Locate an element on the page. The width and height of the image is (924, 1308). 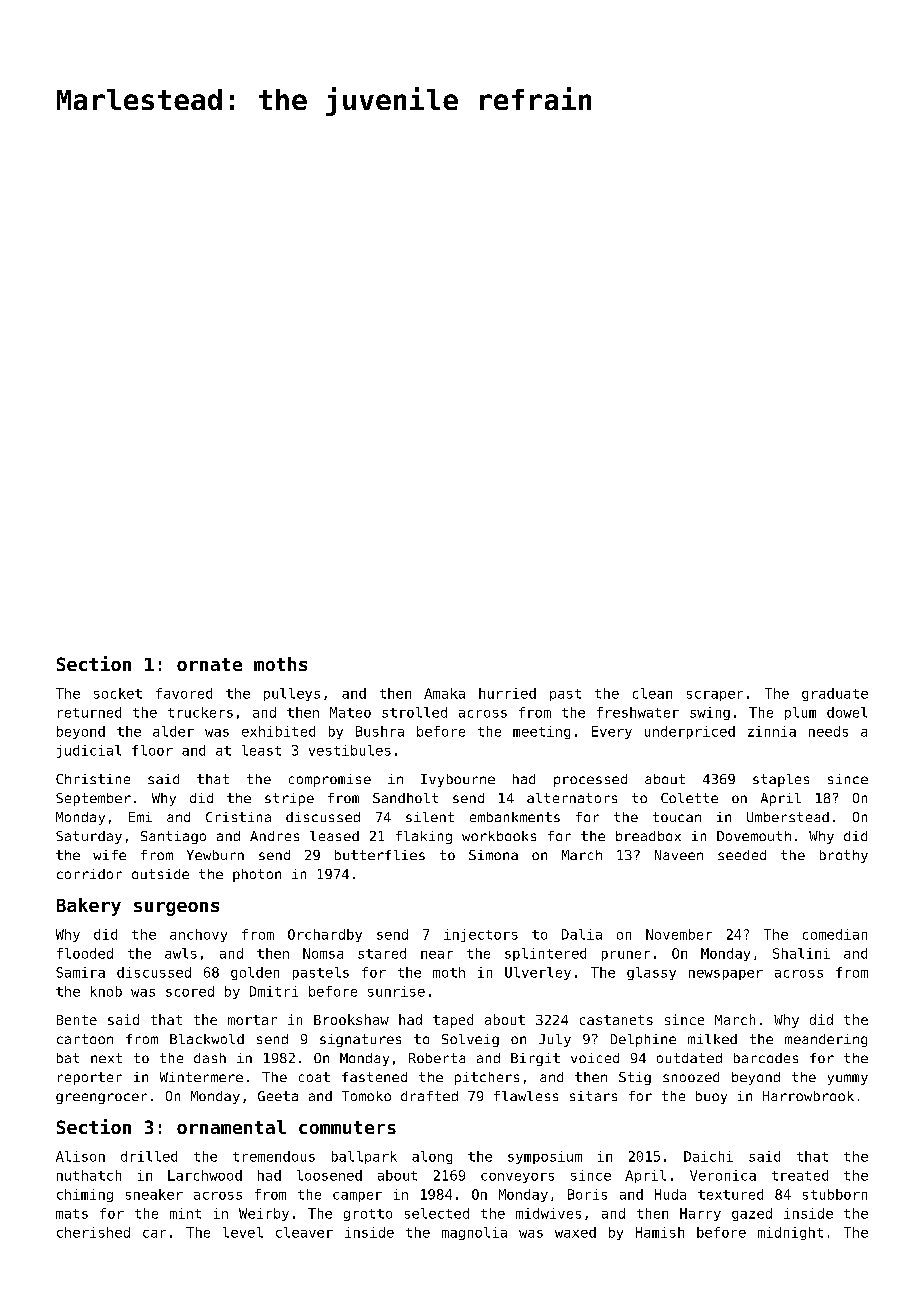
sneaker is located at coordinates (154, 1194).
